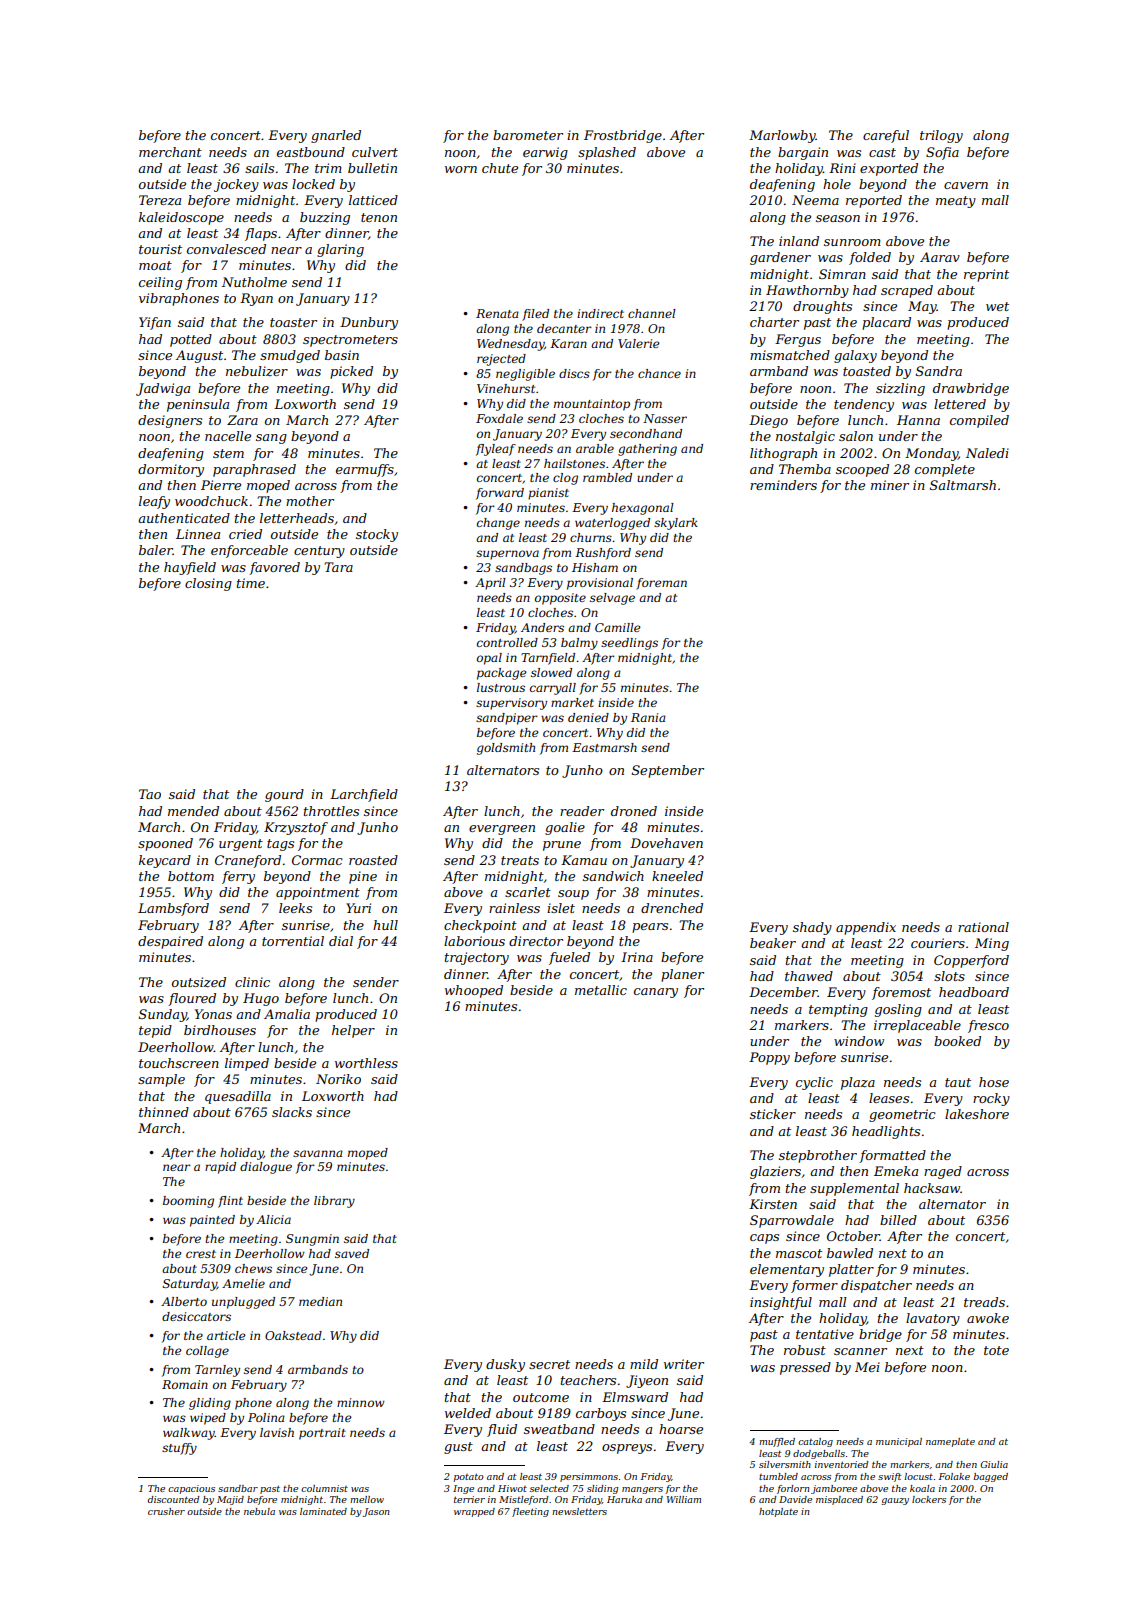  What do you see at coordinates (170, 421) in the image?
I see `designers` at bounding box center [170, 421].
